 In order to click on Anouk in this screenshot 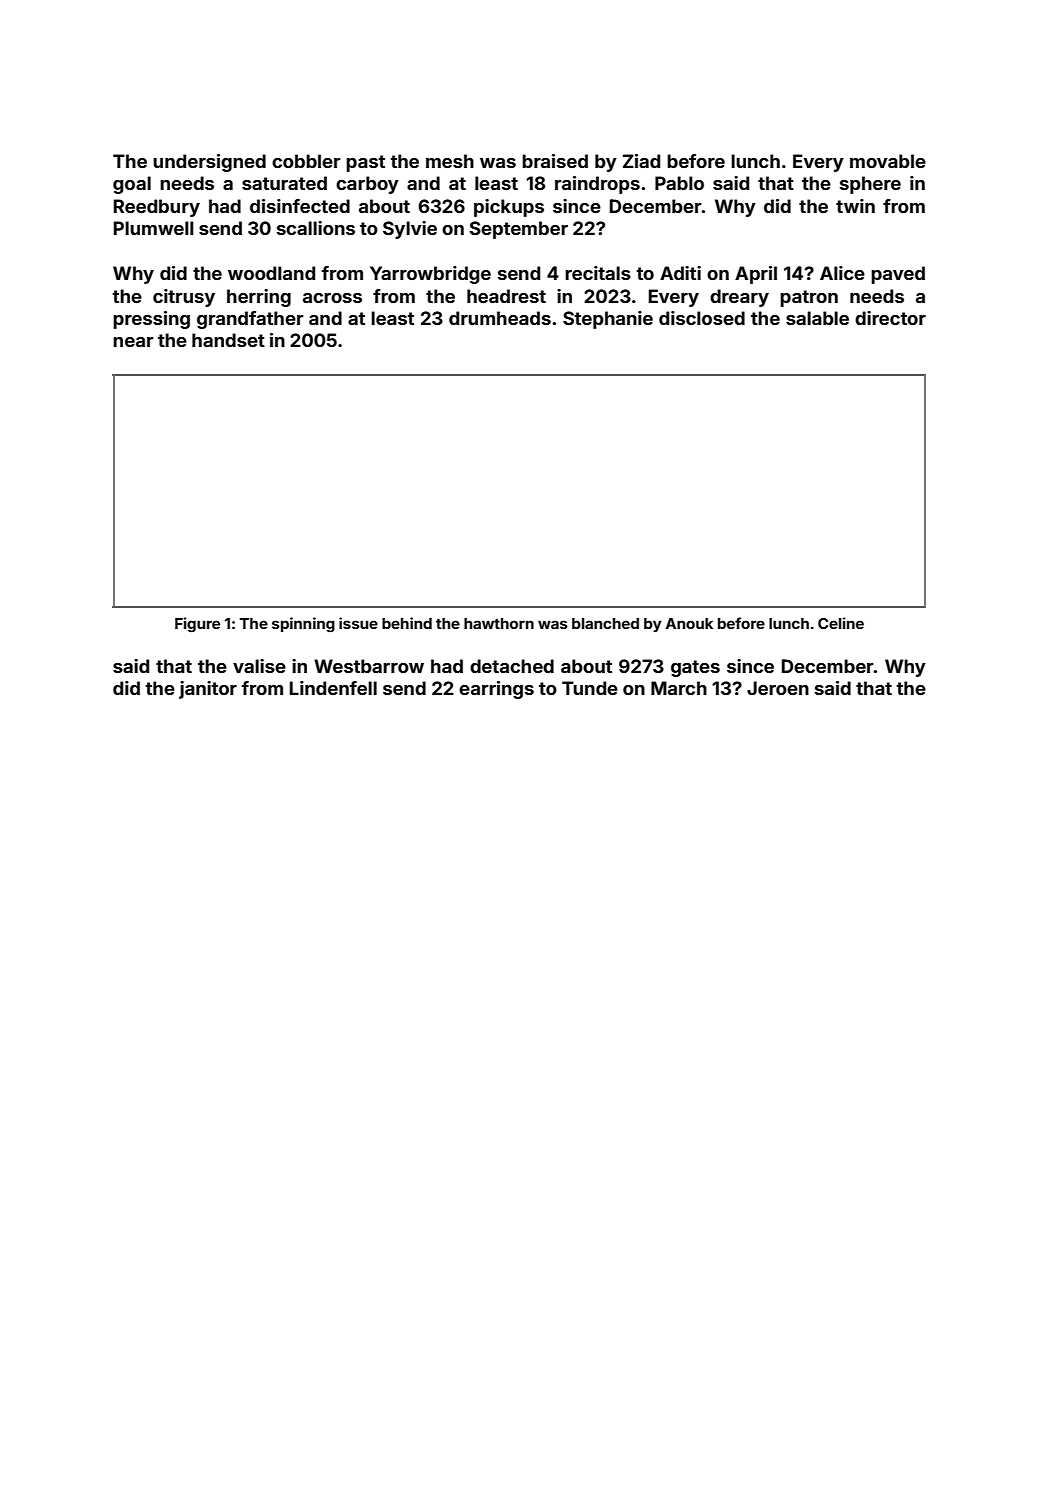, I will do `click(689, 623)`.
